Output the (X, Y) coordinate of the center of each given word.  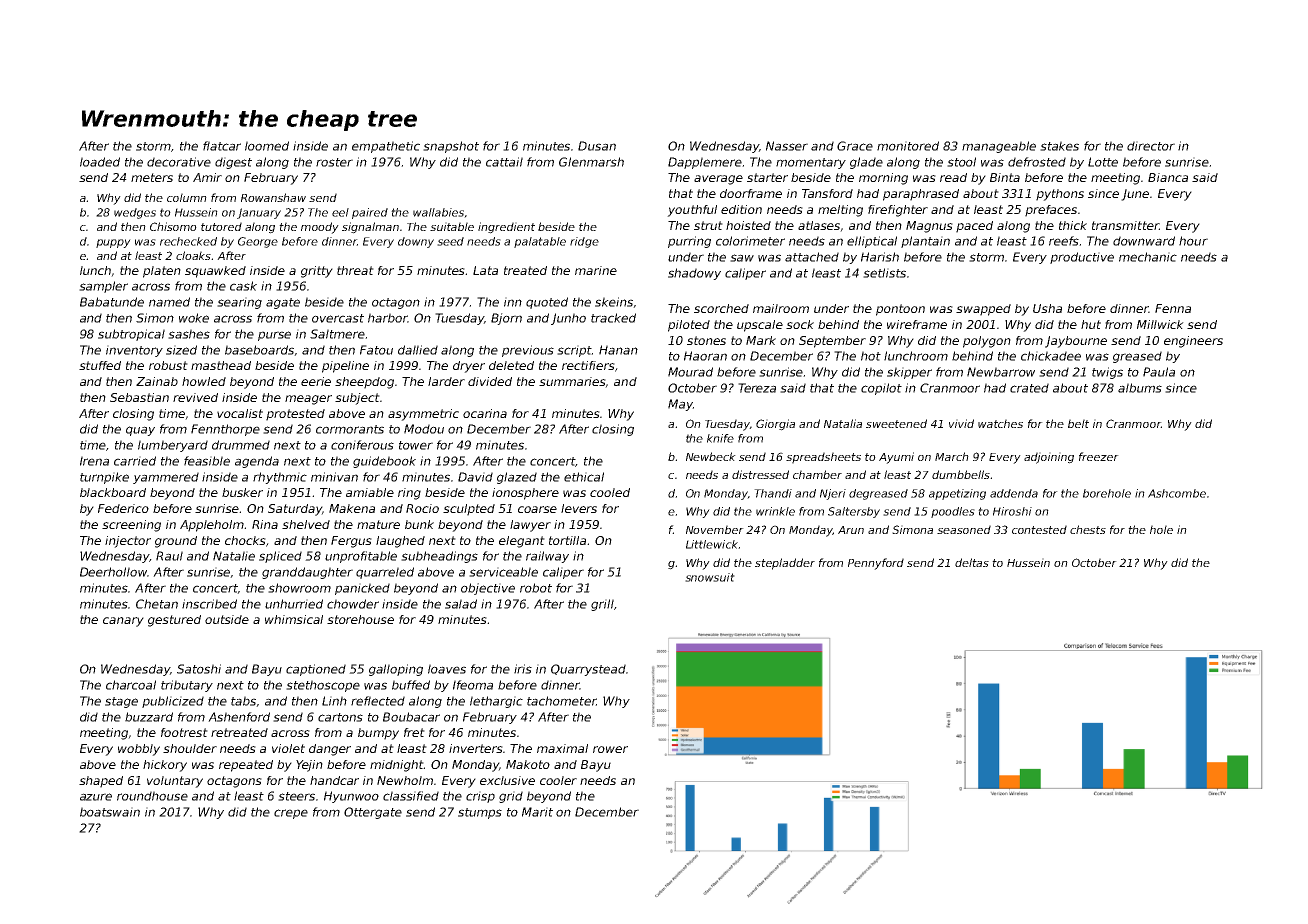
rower (610, 749)
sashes (189, 334)
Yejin (309, 766)
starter (767, 177)
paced (974, 227)
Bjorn (506, 319)
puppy (113, 243)
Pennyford (876, 564)
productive (1082, 258)
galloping (396, 670)
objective (488, 589)
